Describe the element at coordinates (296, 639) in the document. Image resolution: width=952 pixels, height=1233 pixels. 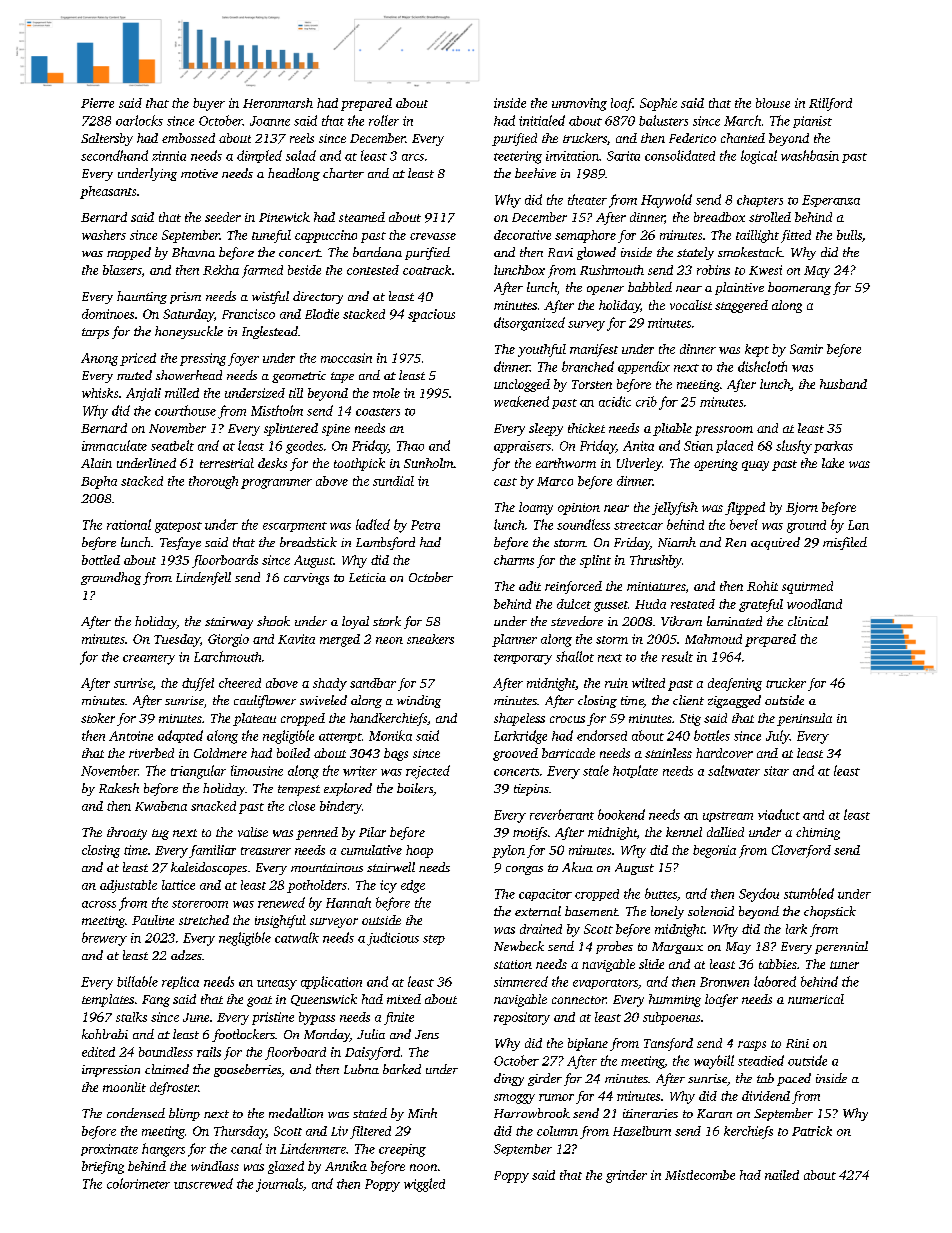
I see `Kavita` at that location.
